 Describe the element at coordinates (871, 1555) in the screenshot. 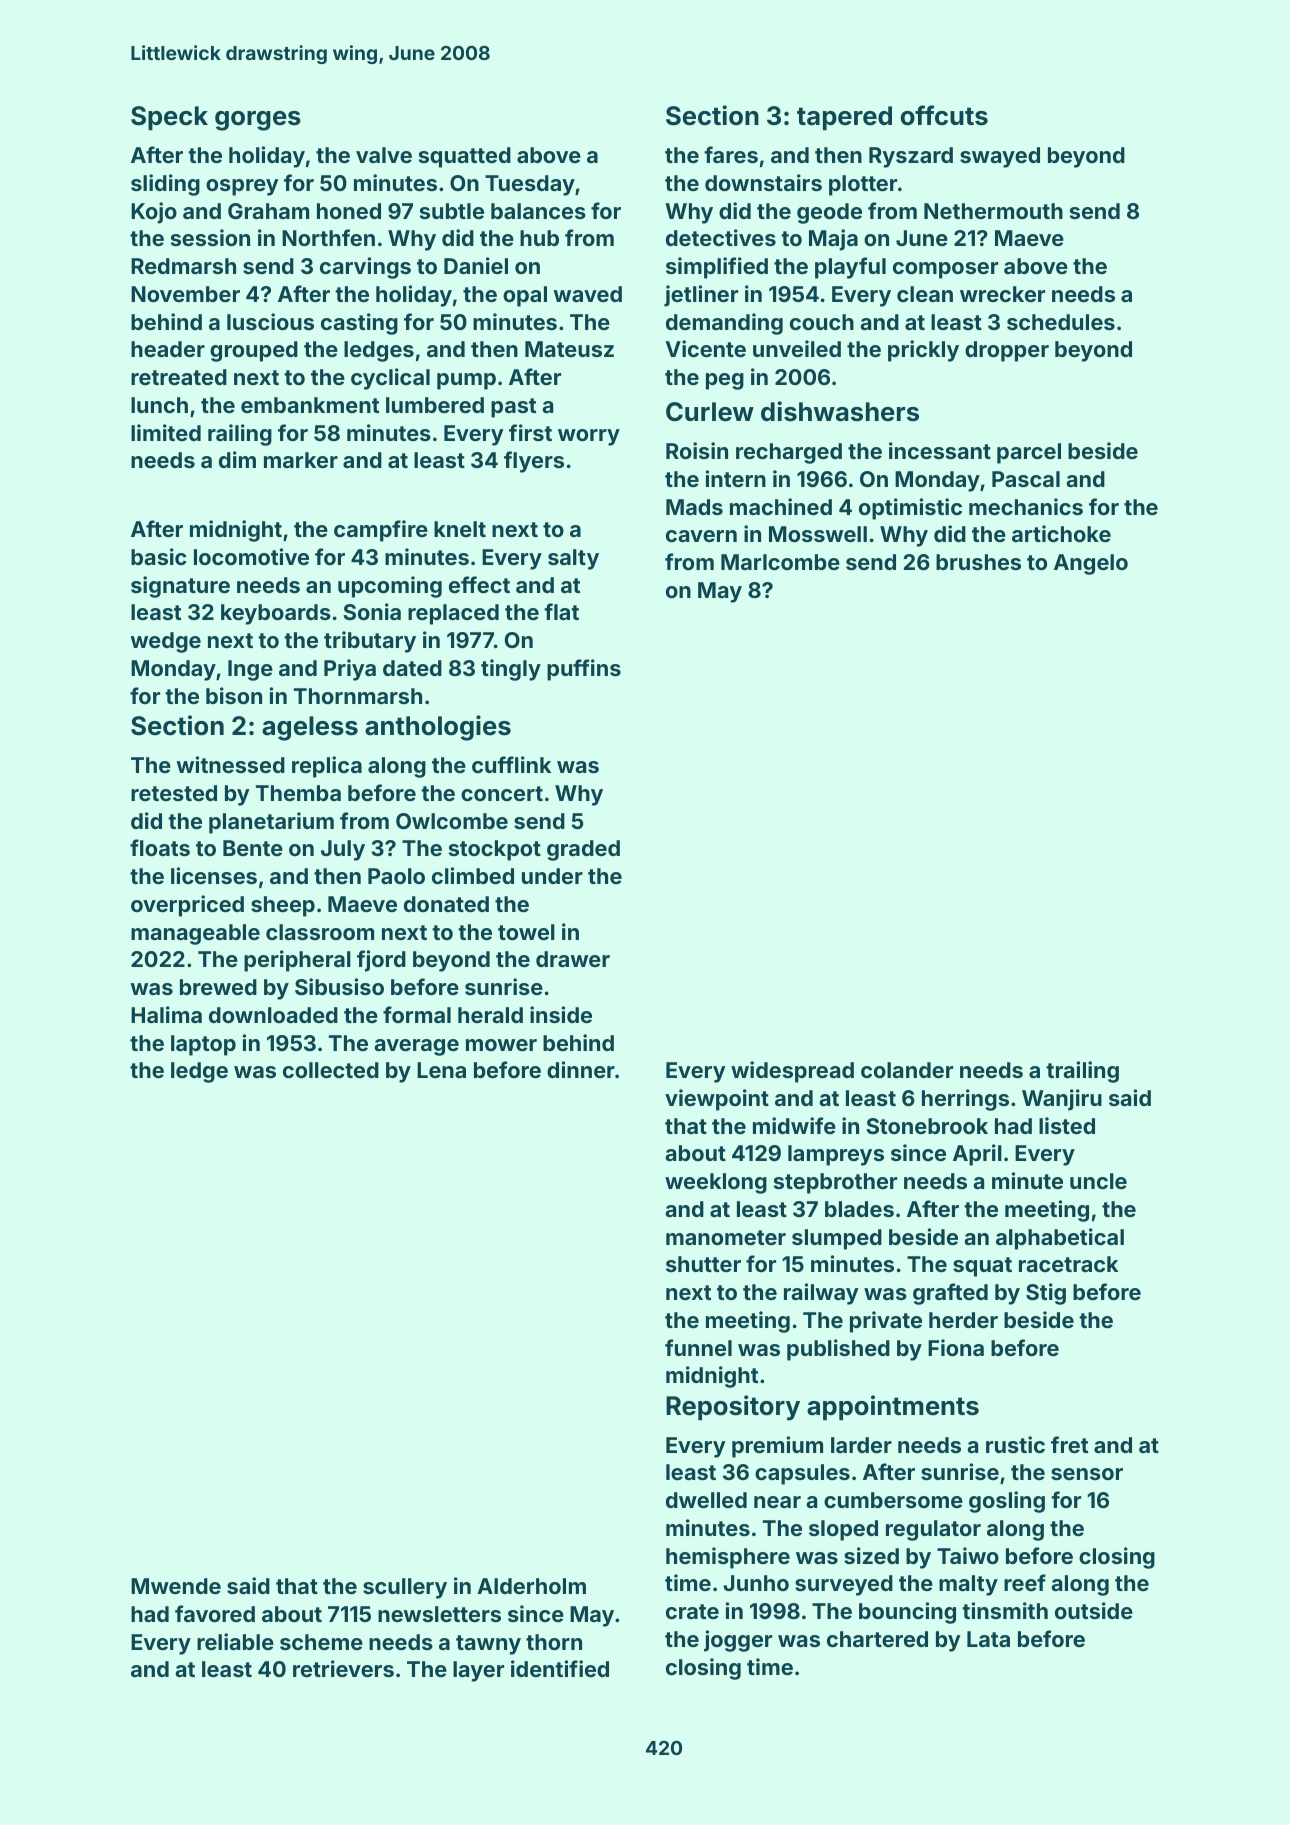

I see `sized` at that location.
